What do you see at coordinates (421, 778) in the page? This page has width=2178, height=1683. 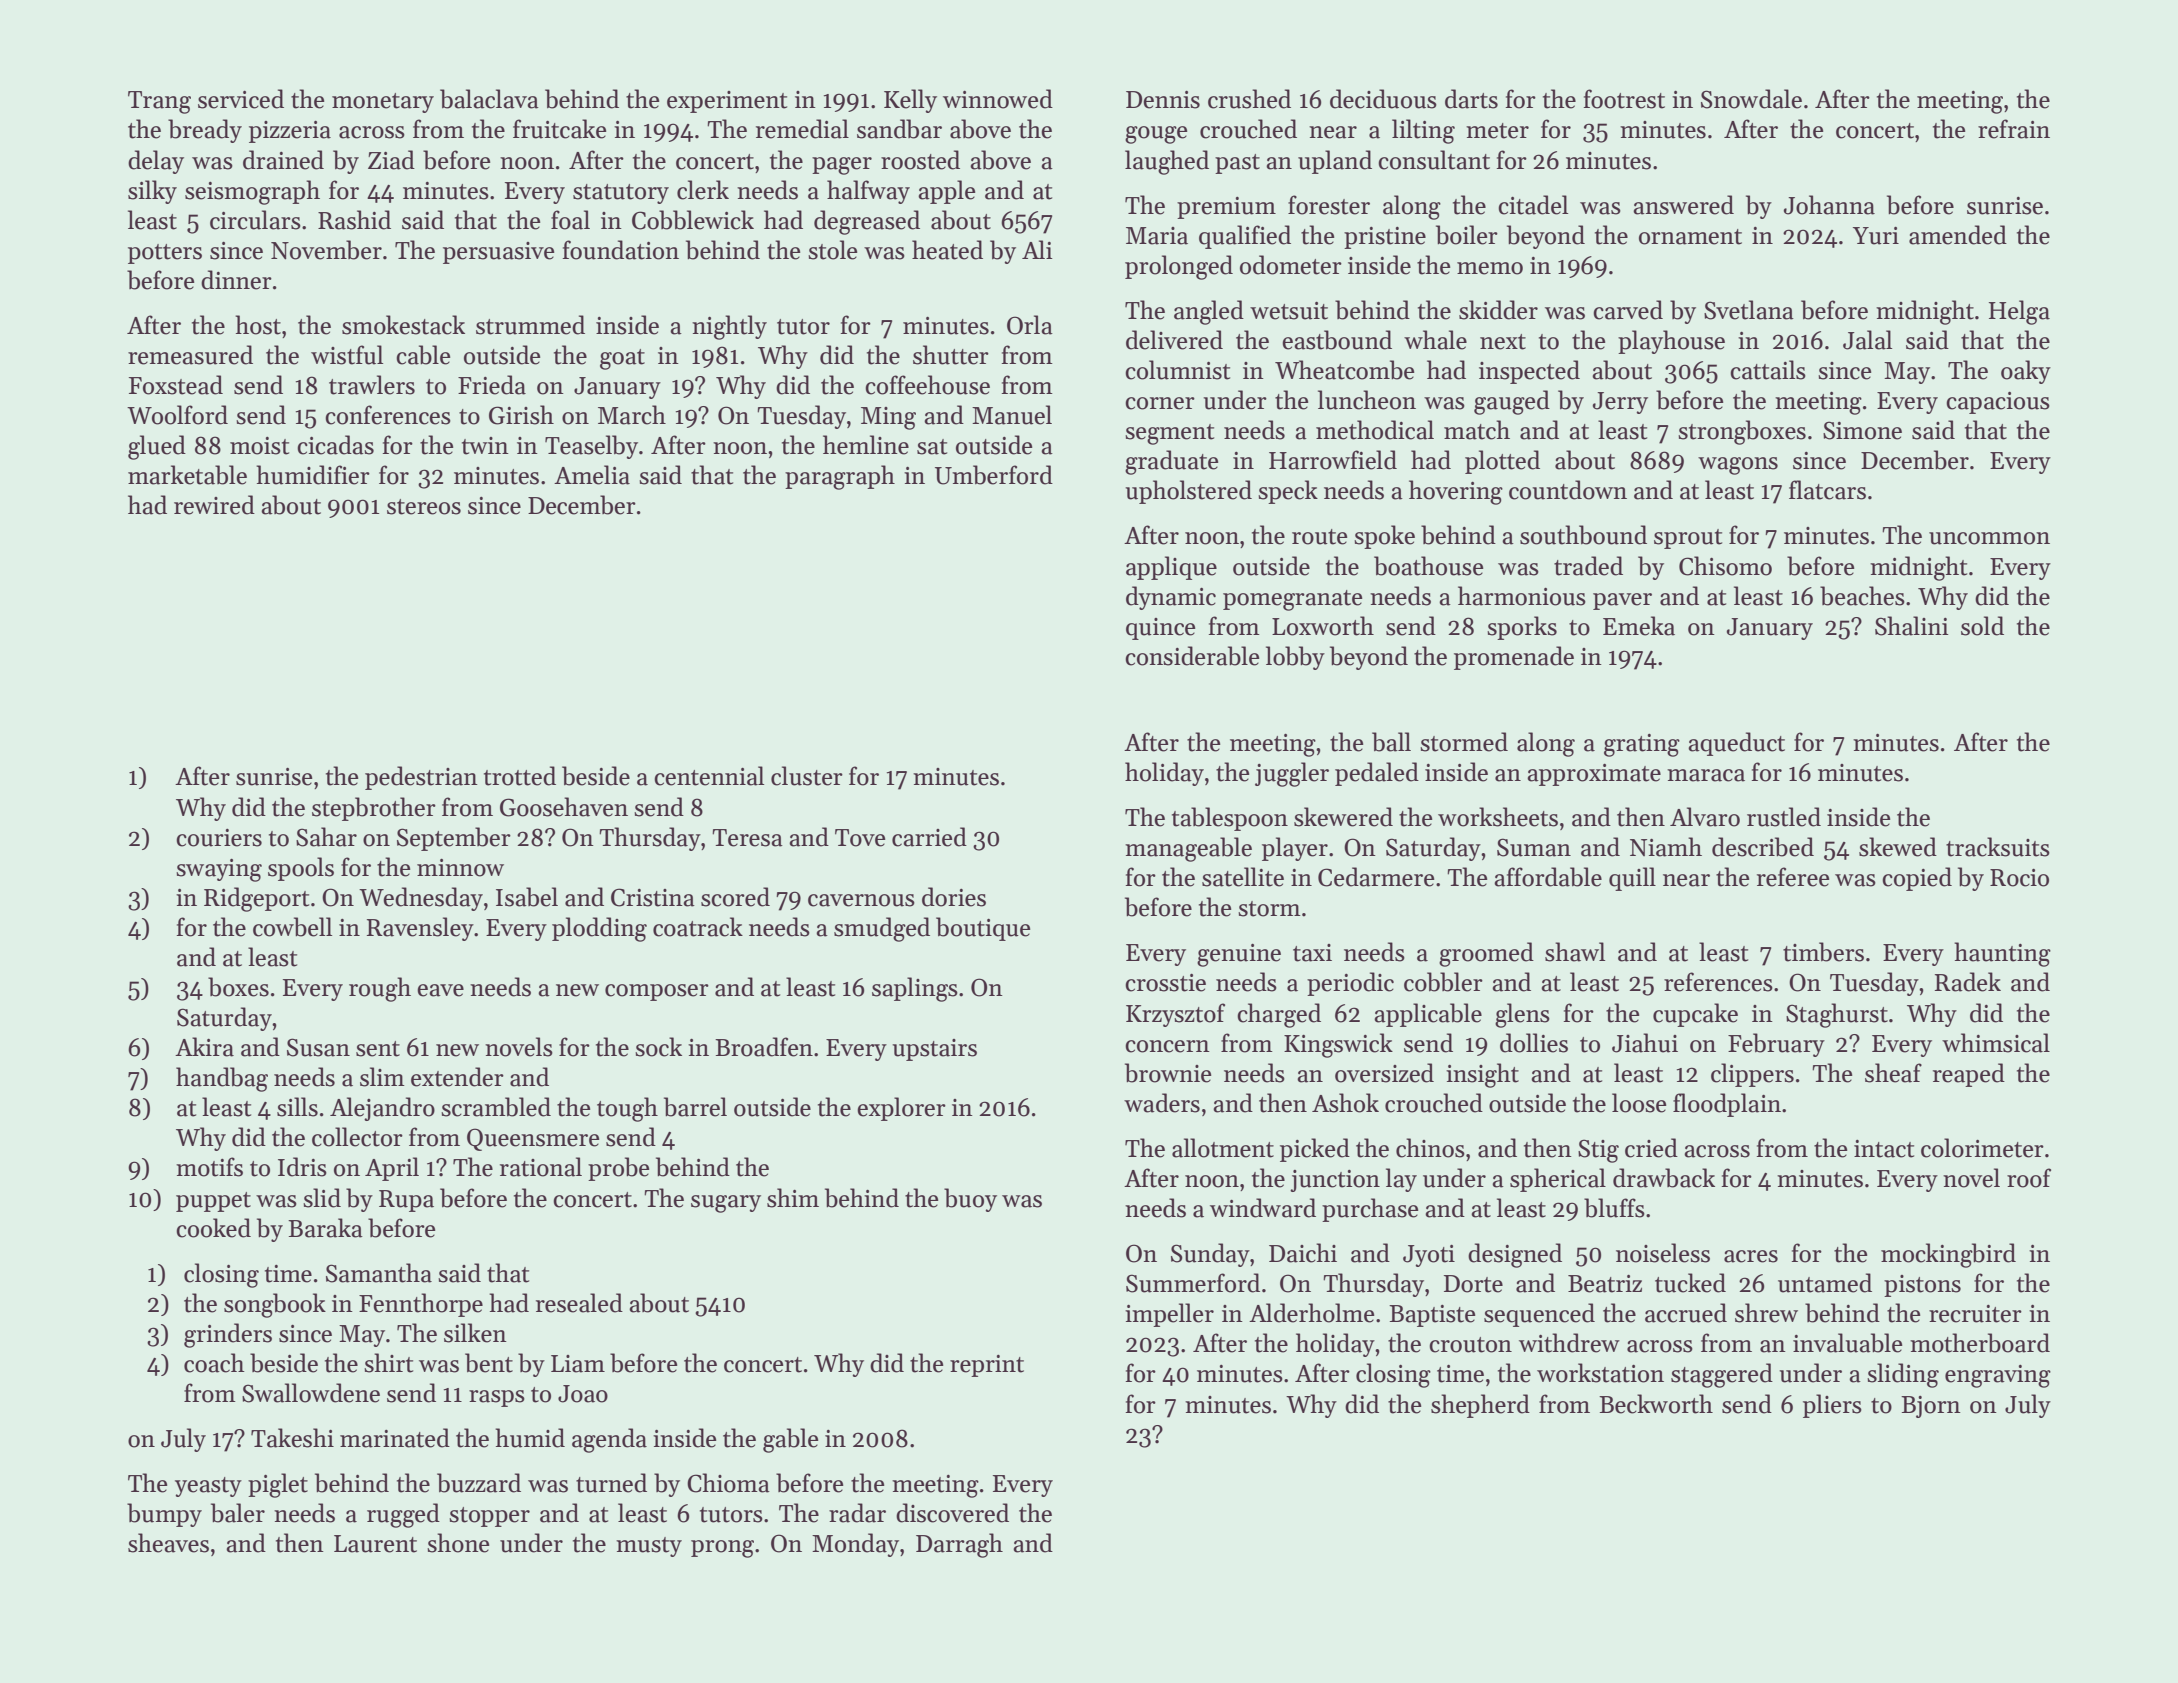 I see `pedestrian` at bounding box center [421, 778].
